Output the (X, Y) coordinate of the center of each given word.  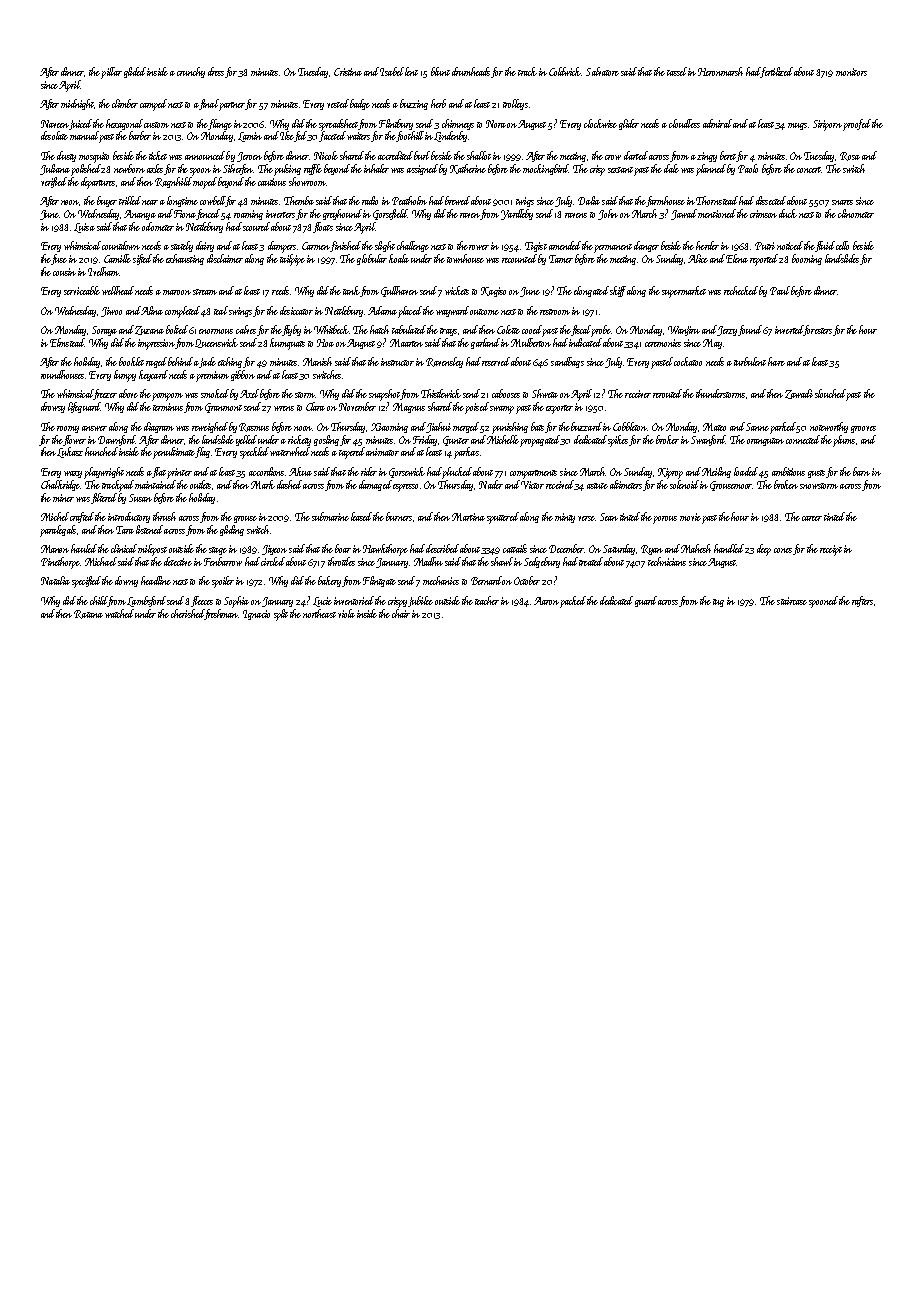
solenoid (684, 484)
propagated (540, 441)
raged (156, 362)
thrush (164, 516)
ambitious (788, 471)
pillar (111, 73)
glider (629, 124)
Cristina (348, 72)
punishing (510, 428)
